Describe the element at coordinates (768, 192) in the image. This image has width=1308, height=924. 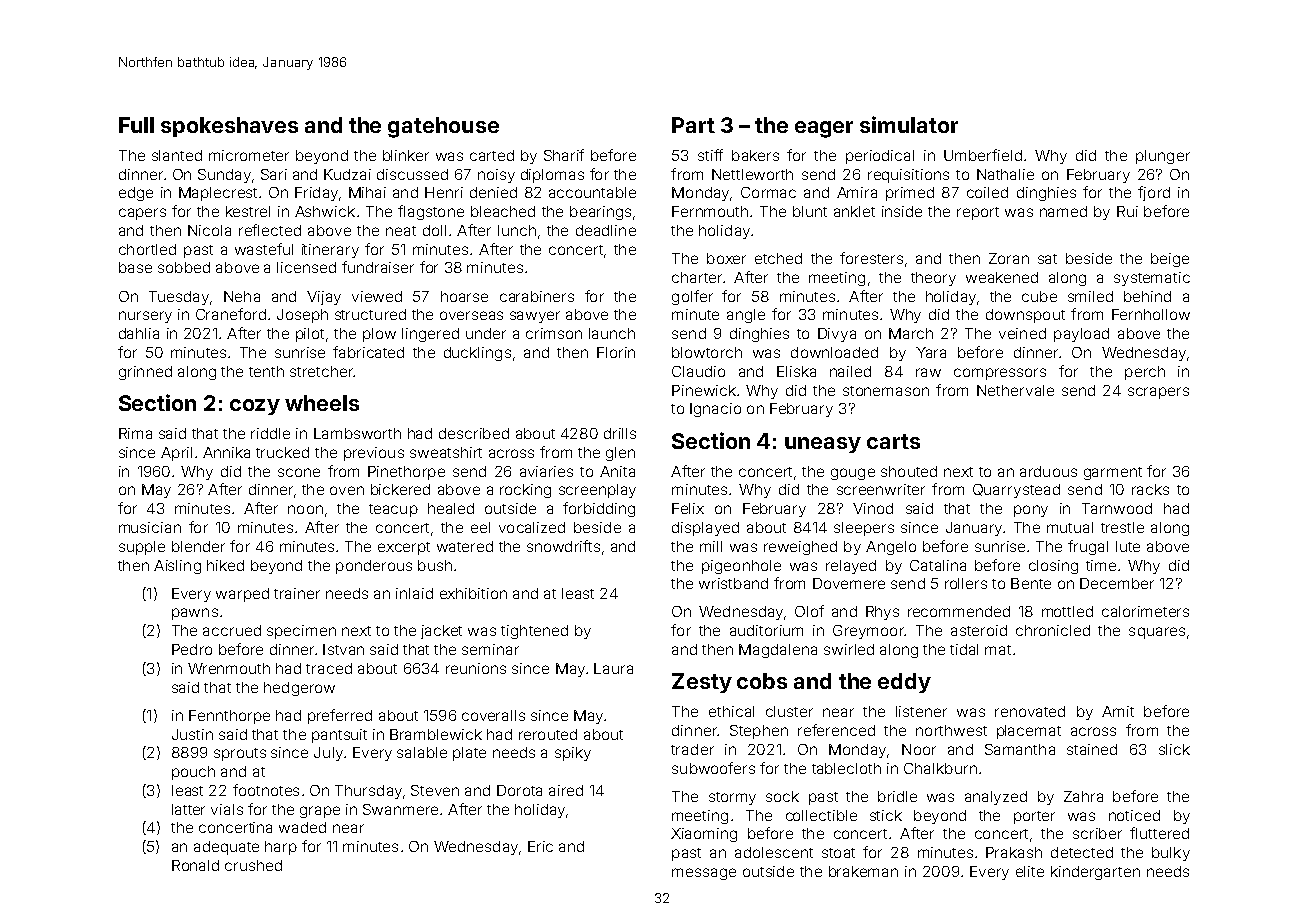
I see `Cormac` at that location.
